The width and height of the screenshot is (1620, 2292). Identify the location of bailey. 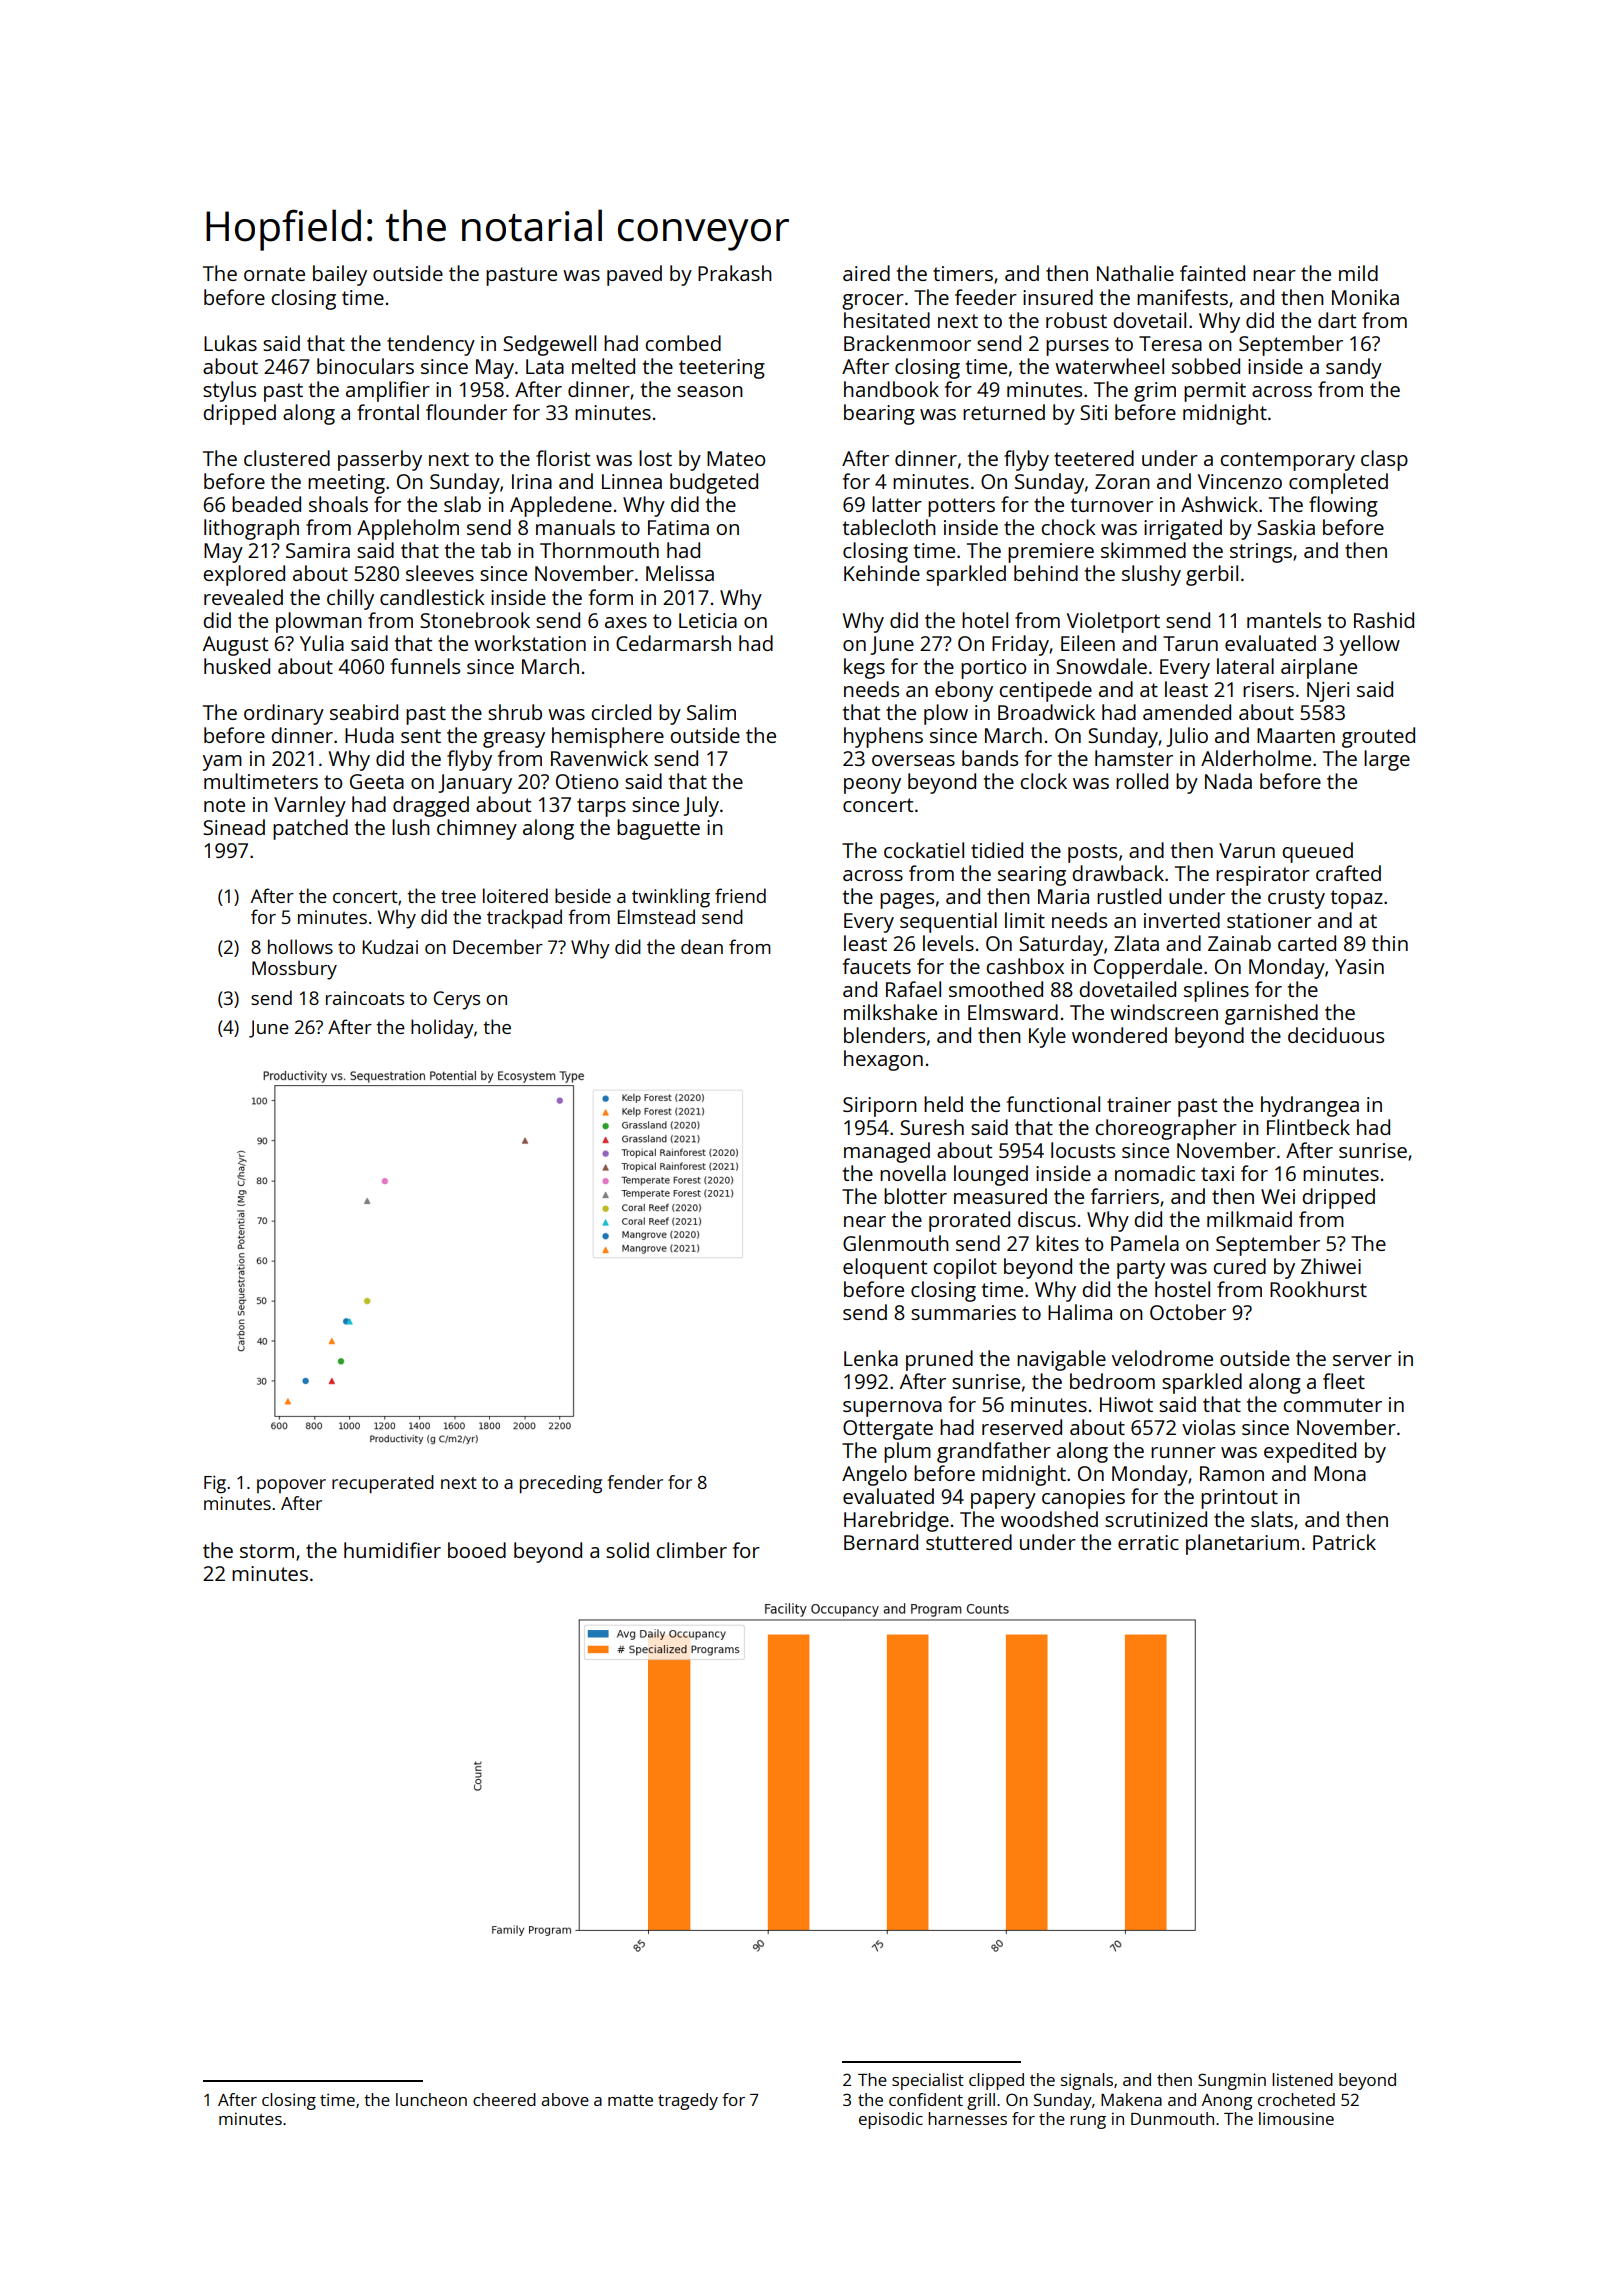
(340, 275).
